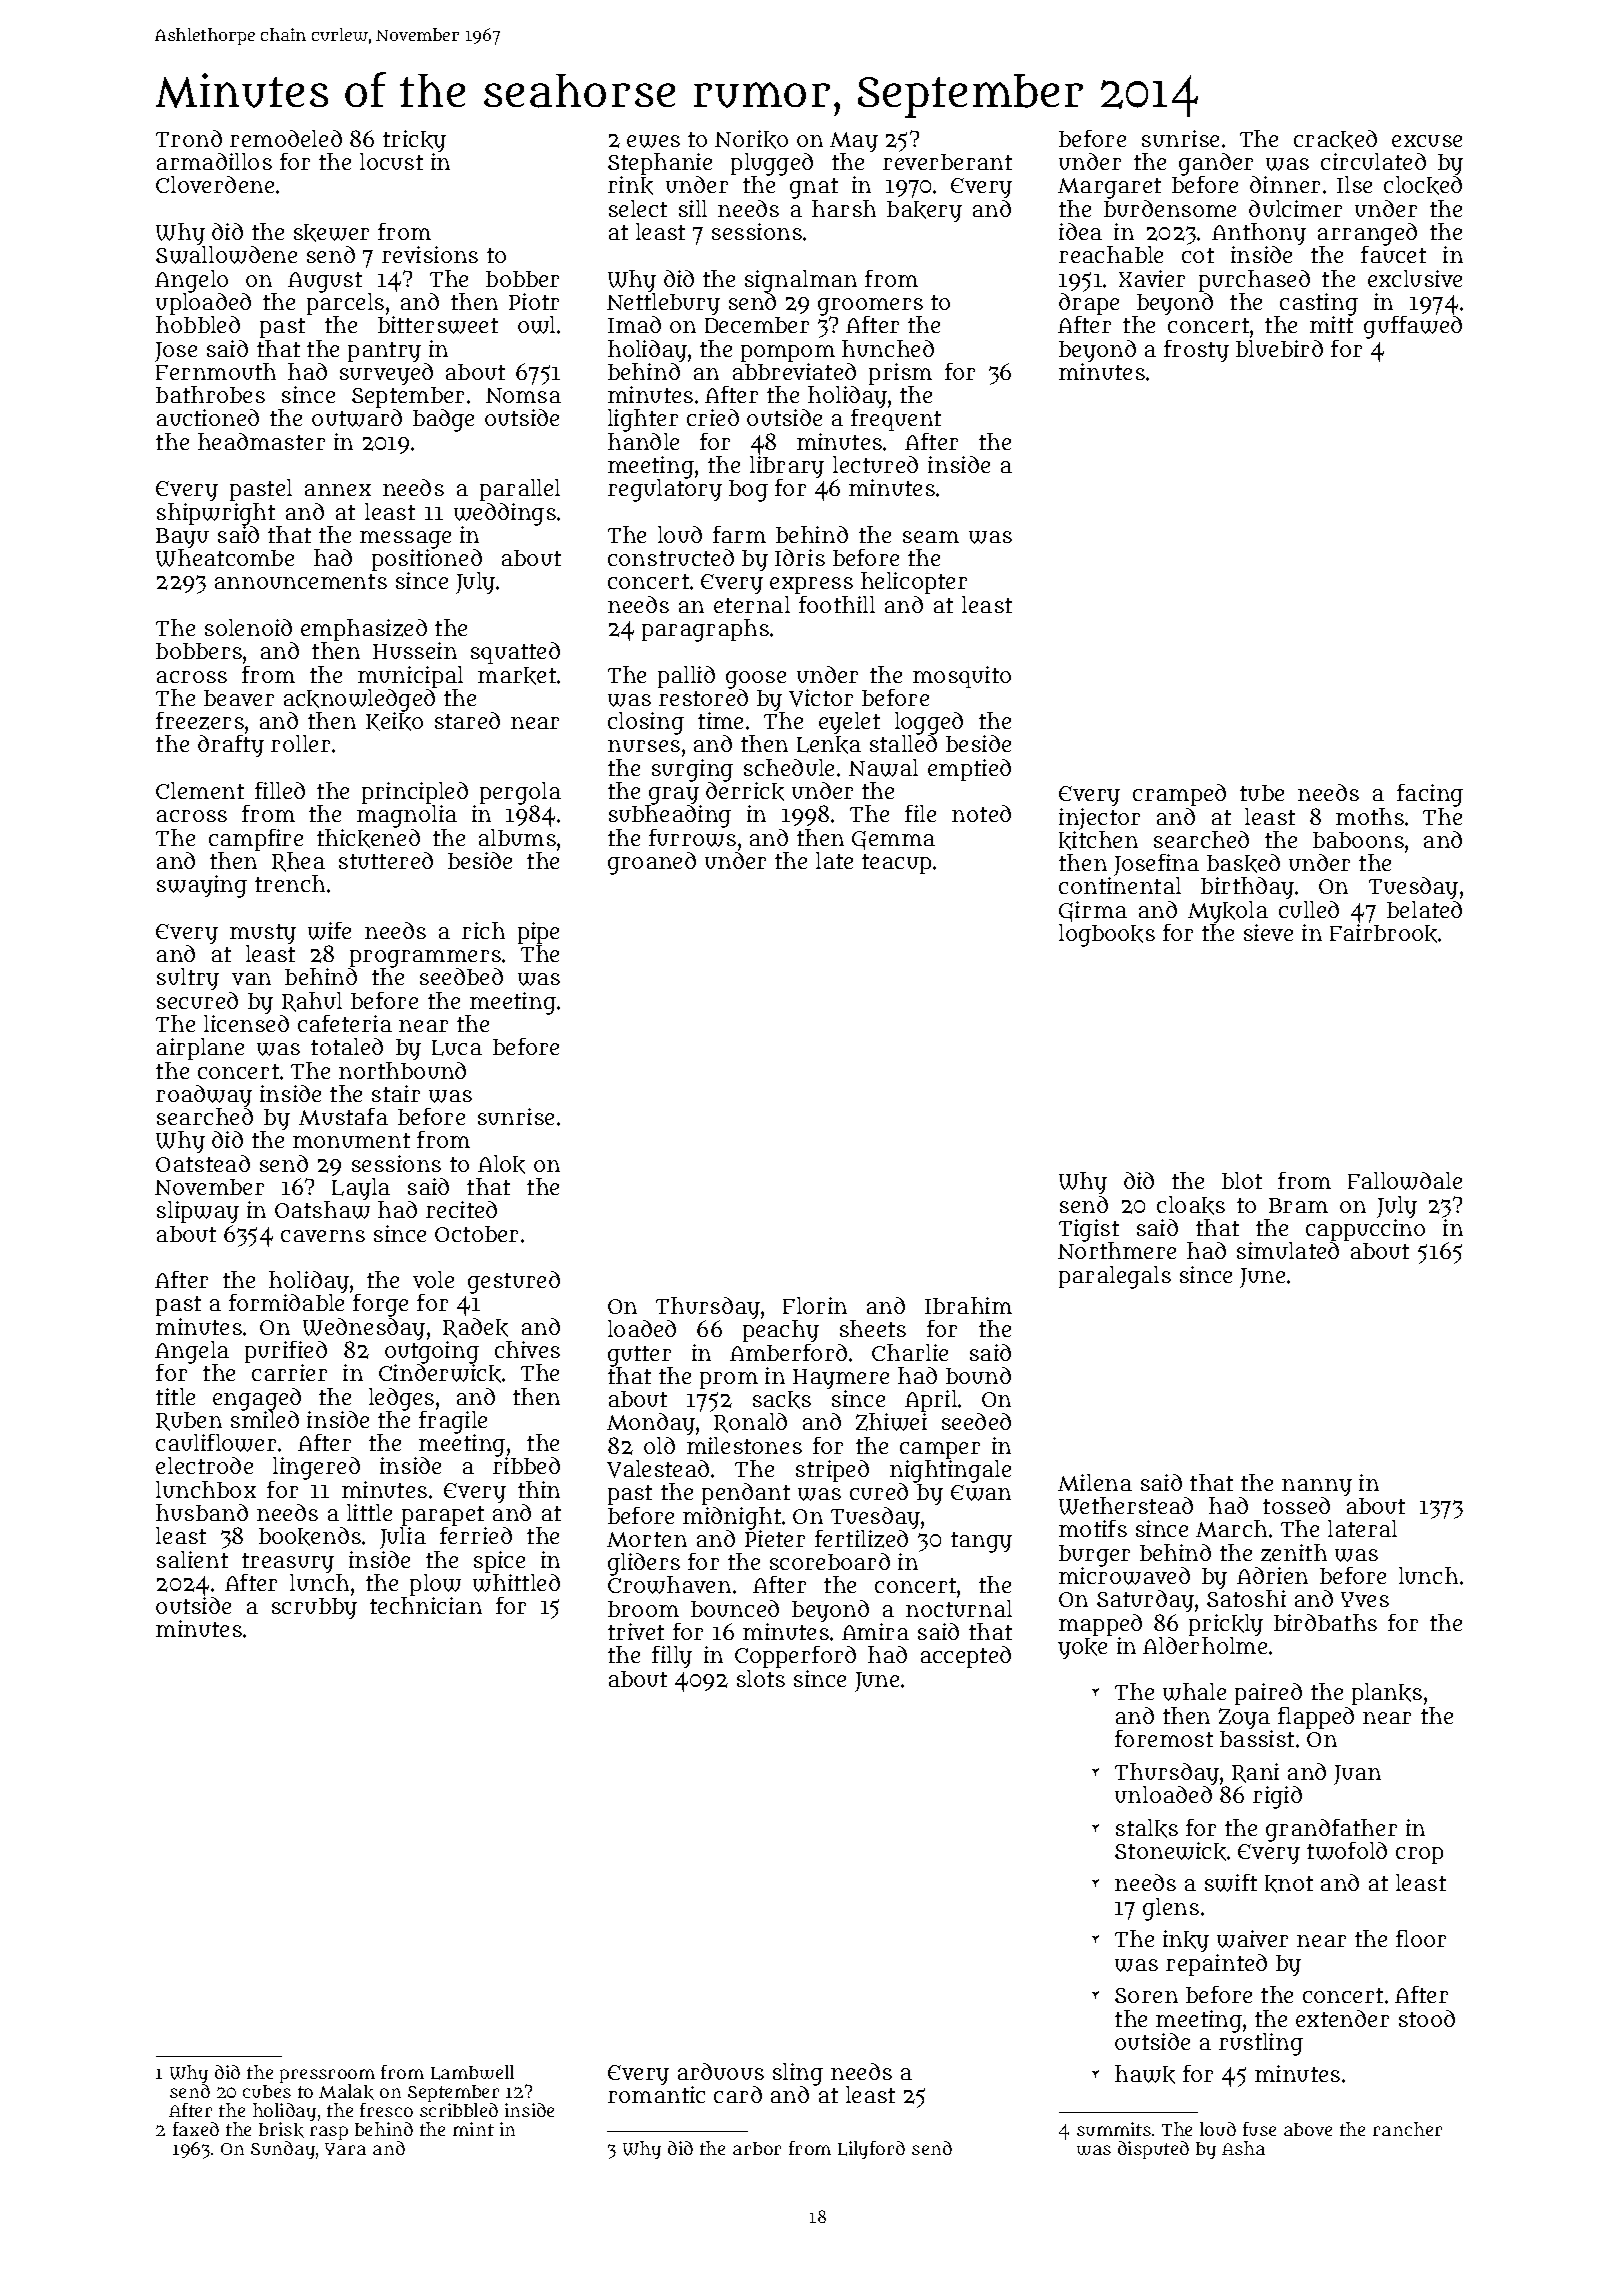  I want to click on arbor, so click(757, 2148).
